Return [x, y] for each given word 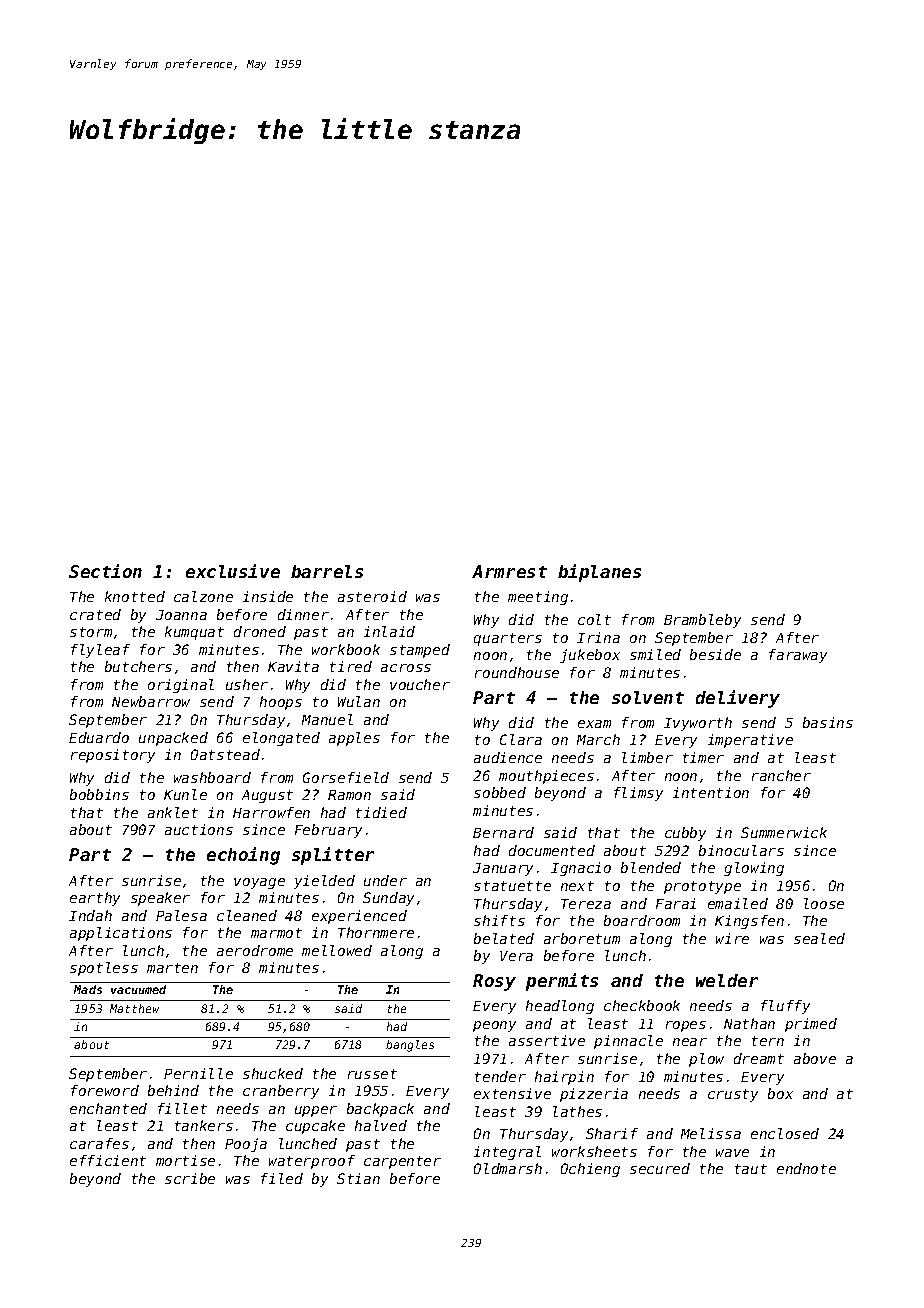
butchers [138, 666]
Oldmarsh [508, 1168]
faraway [798, 656]
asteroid [372, 596]
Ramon [349, 795]
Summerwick [784, 832]
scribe [190, 1178]
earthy [95, 899]
